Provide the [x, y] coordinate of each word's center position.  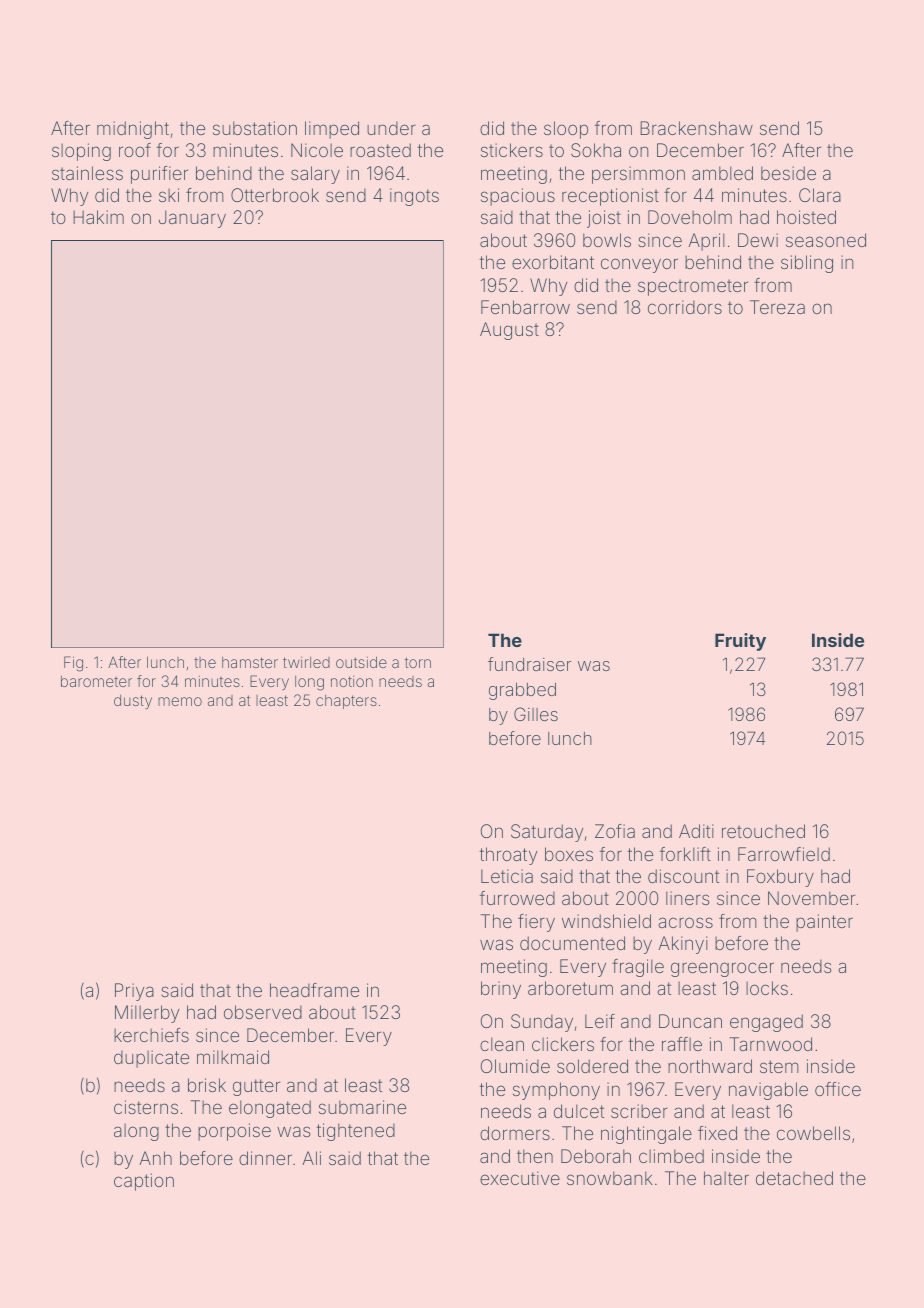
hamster [250, 662]
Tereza [777, 307]
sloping [81, 152]
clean [502, 1044]
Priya [134, 992]
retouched [763, 831]
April [706, 242]
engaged [766, 1023]
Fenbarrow [525, 307]
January [192, 219]
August [509, 331]
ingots [414, 197]
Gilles [536, 714]
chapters [346, 702]
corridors [685, 307]
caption [144, 1182]
